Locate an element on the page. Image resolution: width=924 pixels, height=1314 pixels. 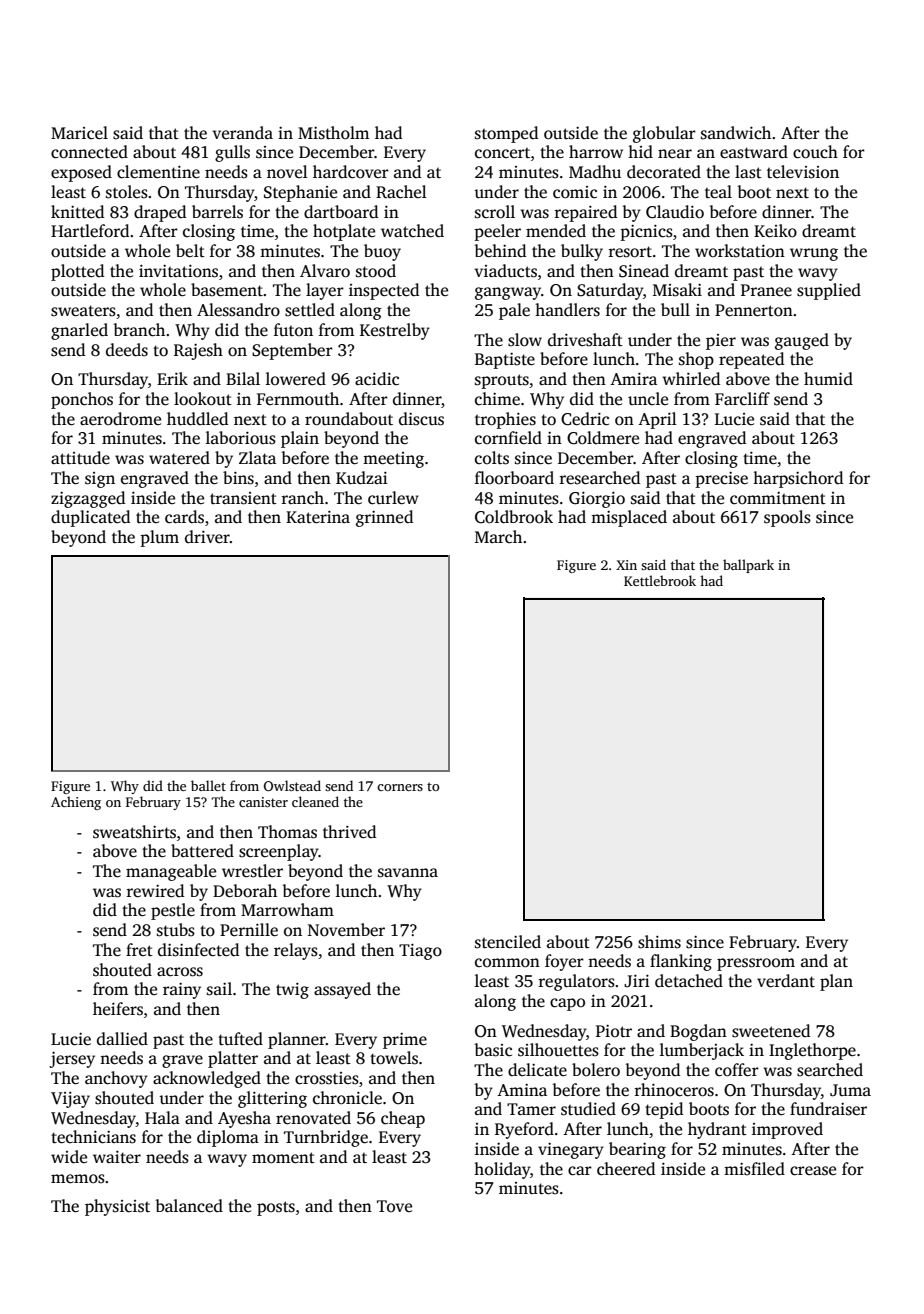
Achieng is located at coordinates (76, 803).
